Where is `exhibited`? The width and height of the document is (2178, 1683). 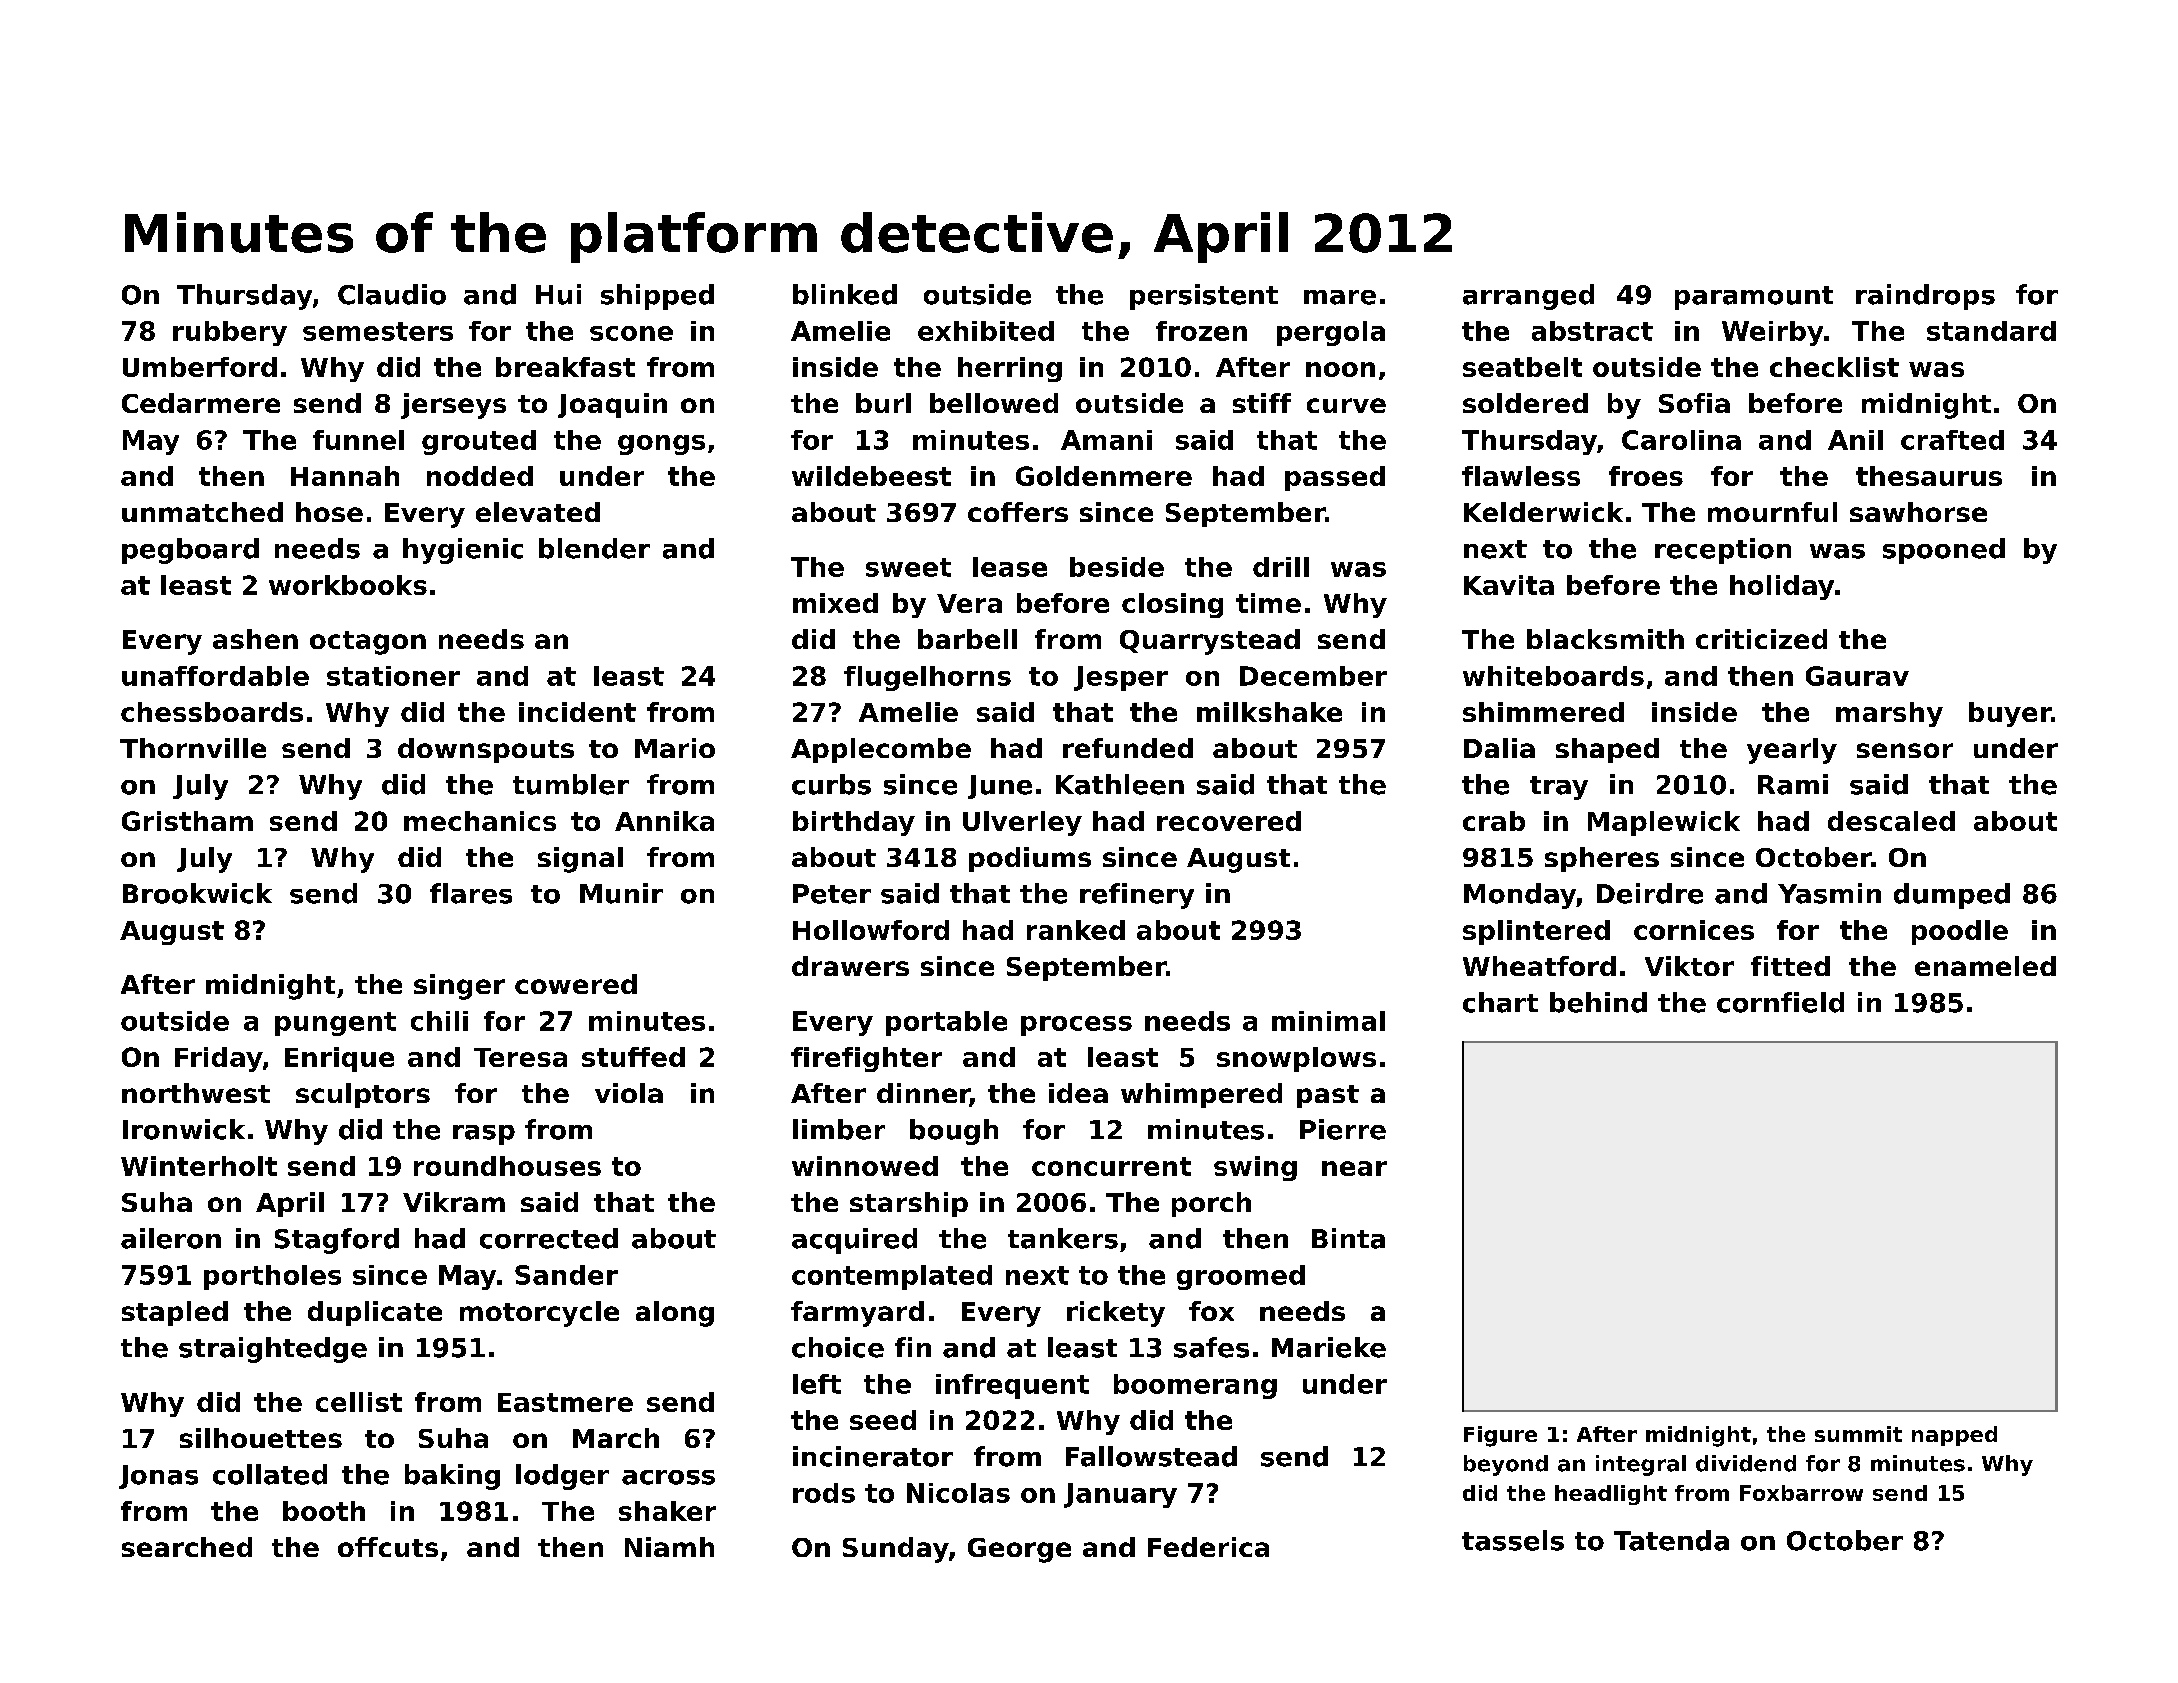 exhibited is located at coordinates (986, 331).
